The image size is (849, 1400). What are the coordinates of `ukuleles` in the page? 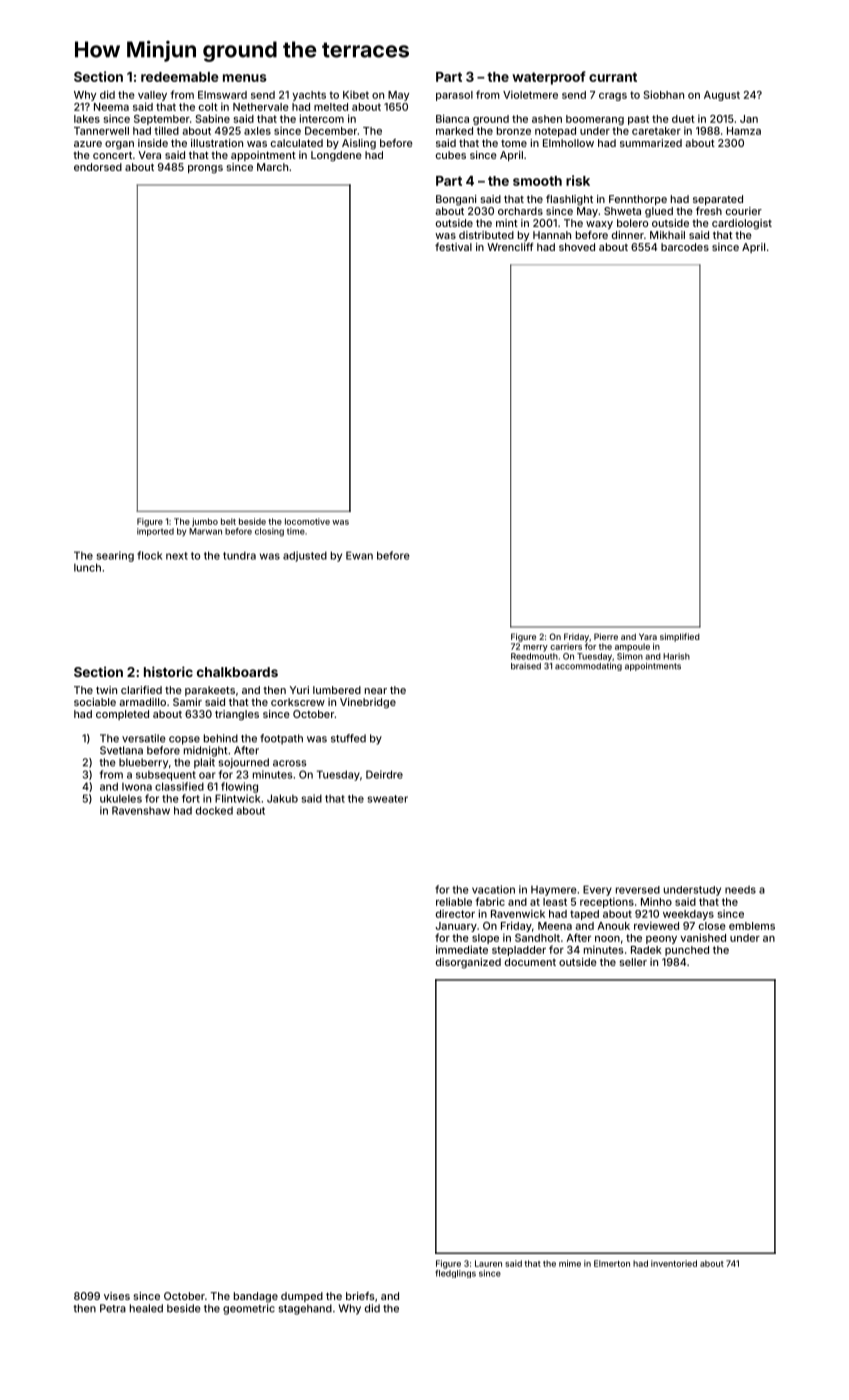 It's located at (121, 798).
